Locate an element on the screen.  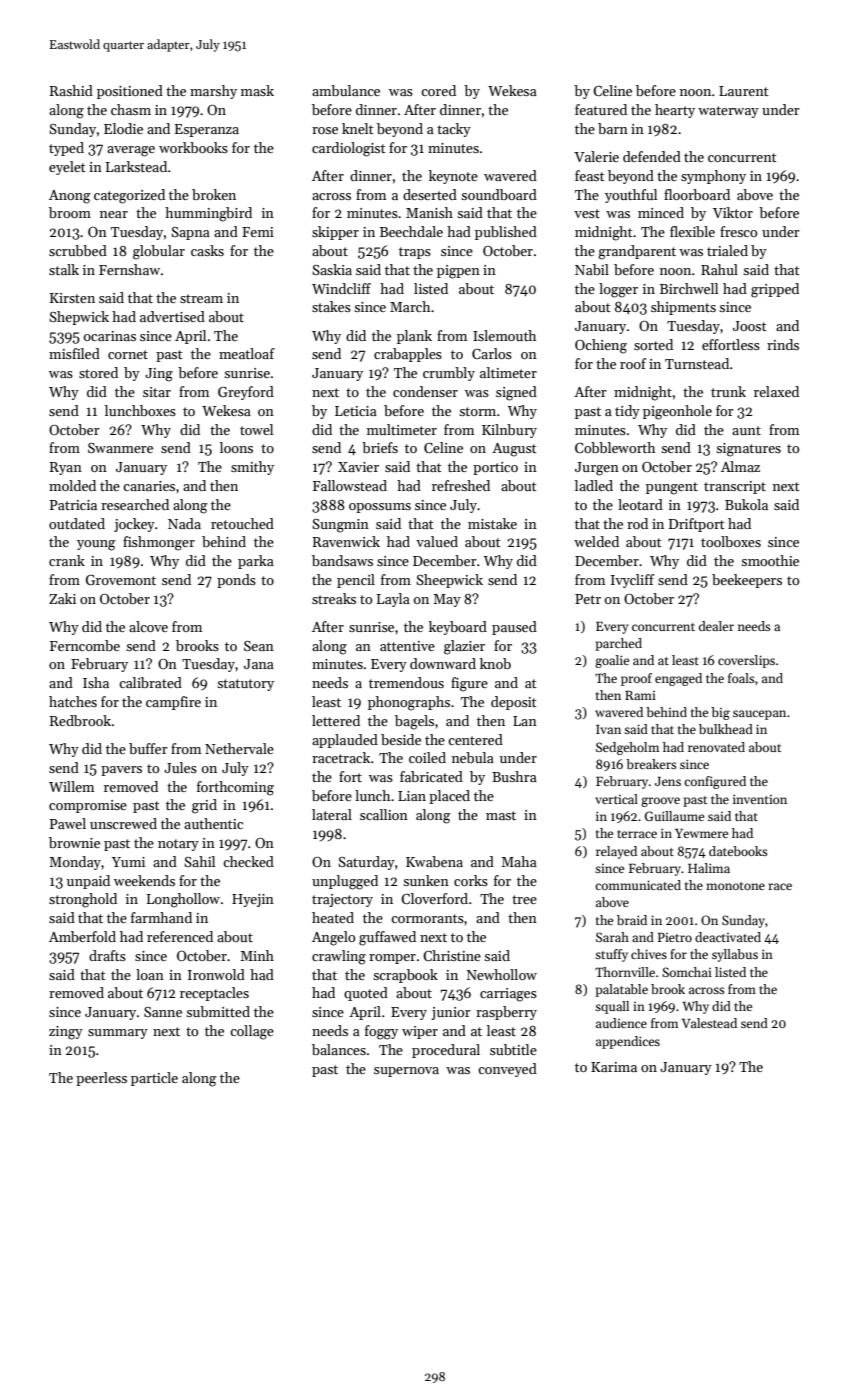
ambulance is located at coordinates (346, 90).
